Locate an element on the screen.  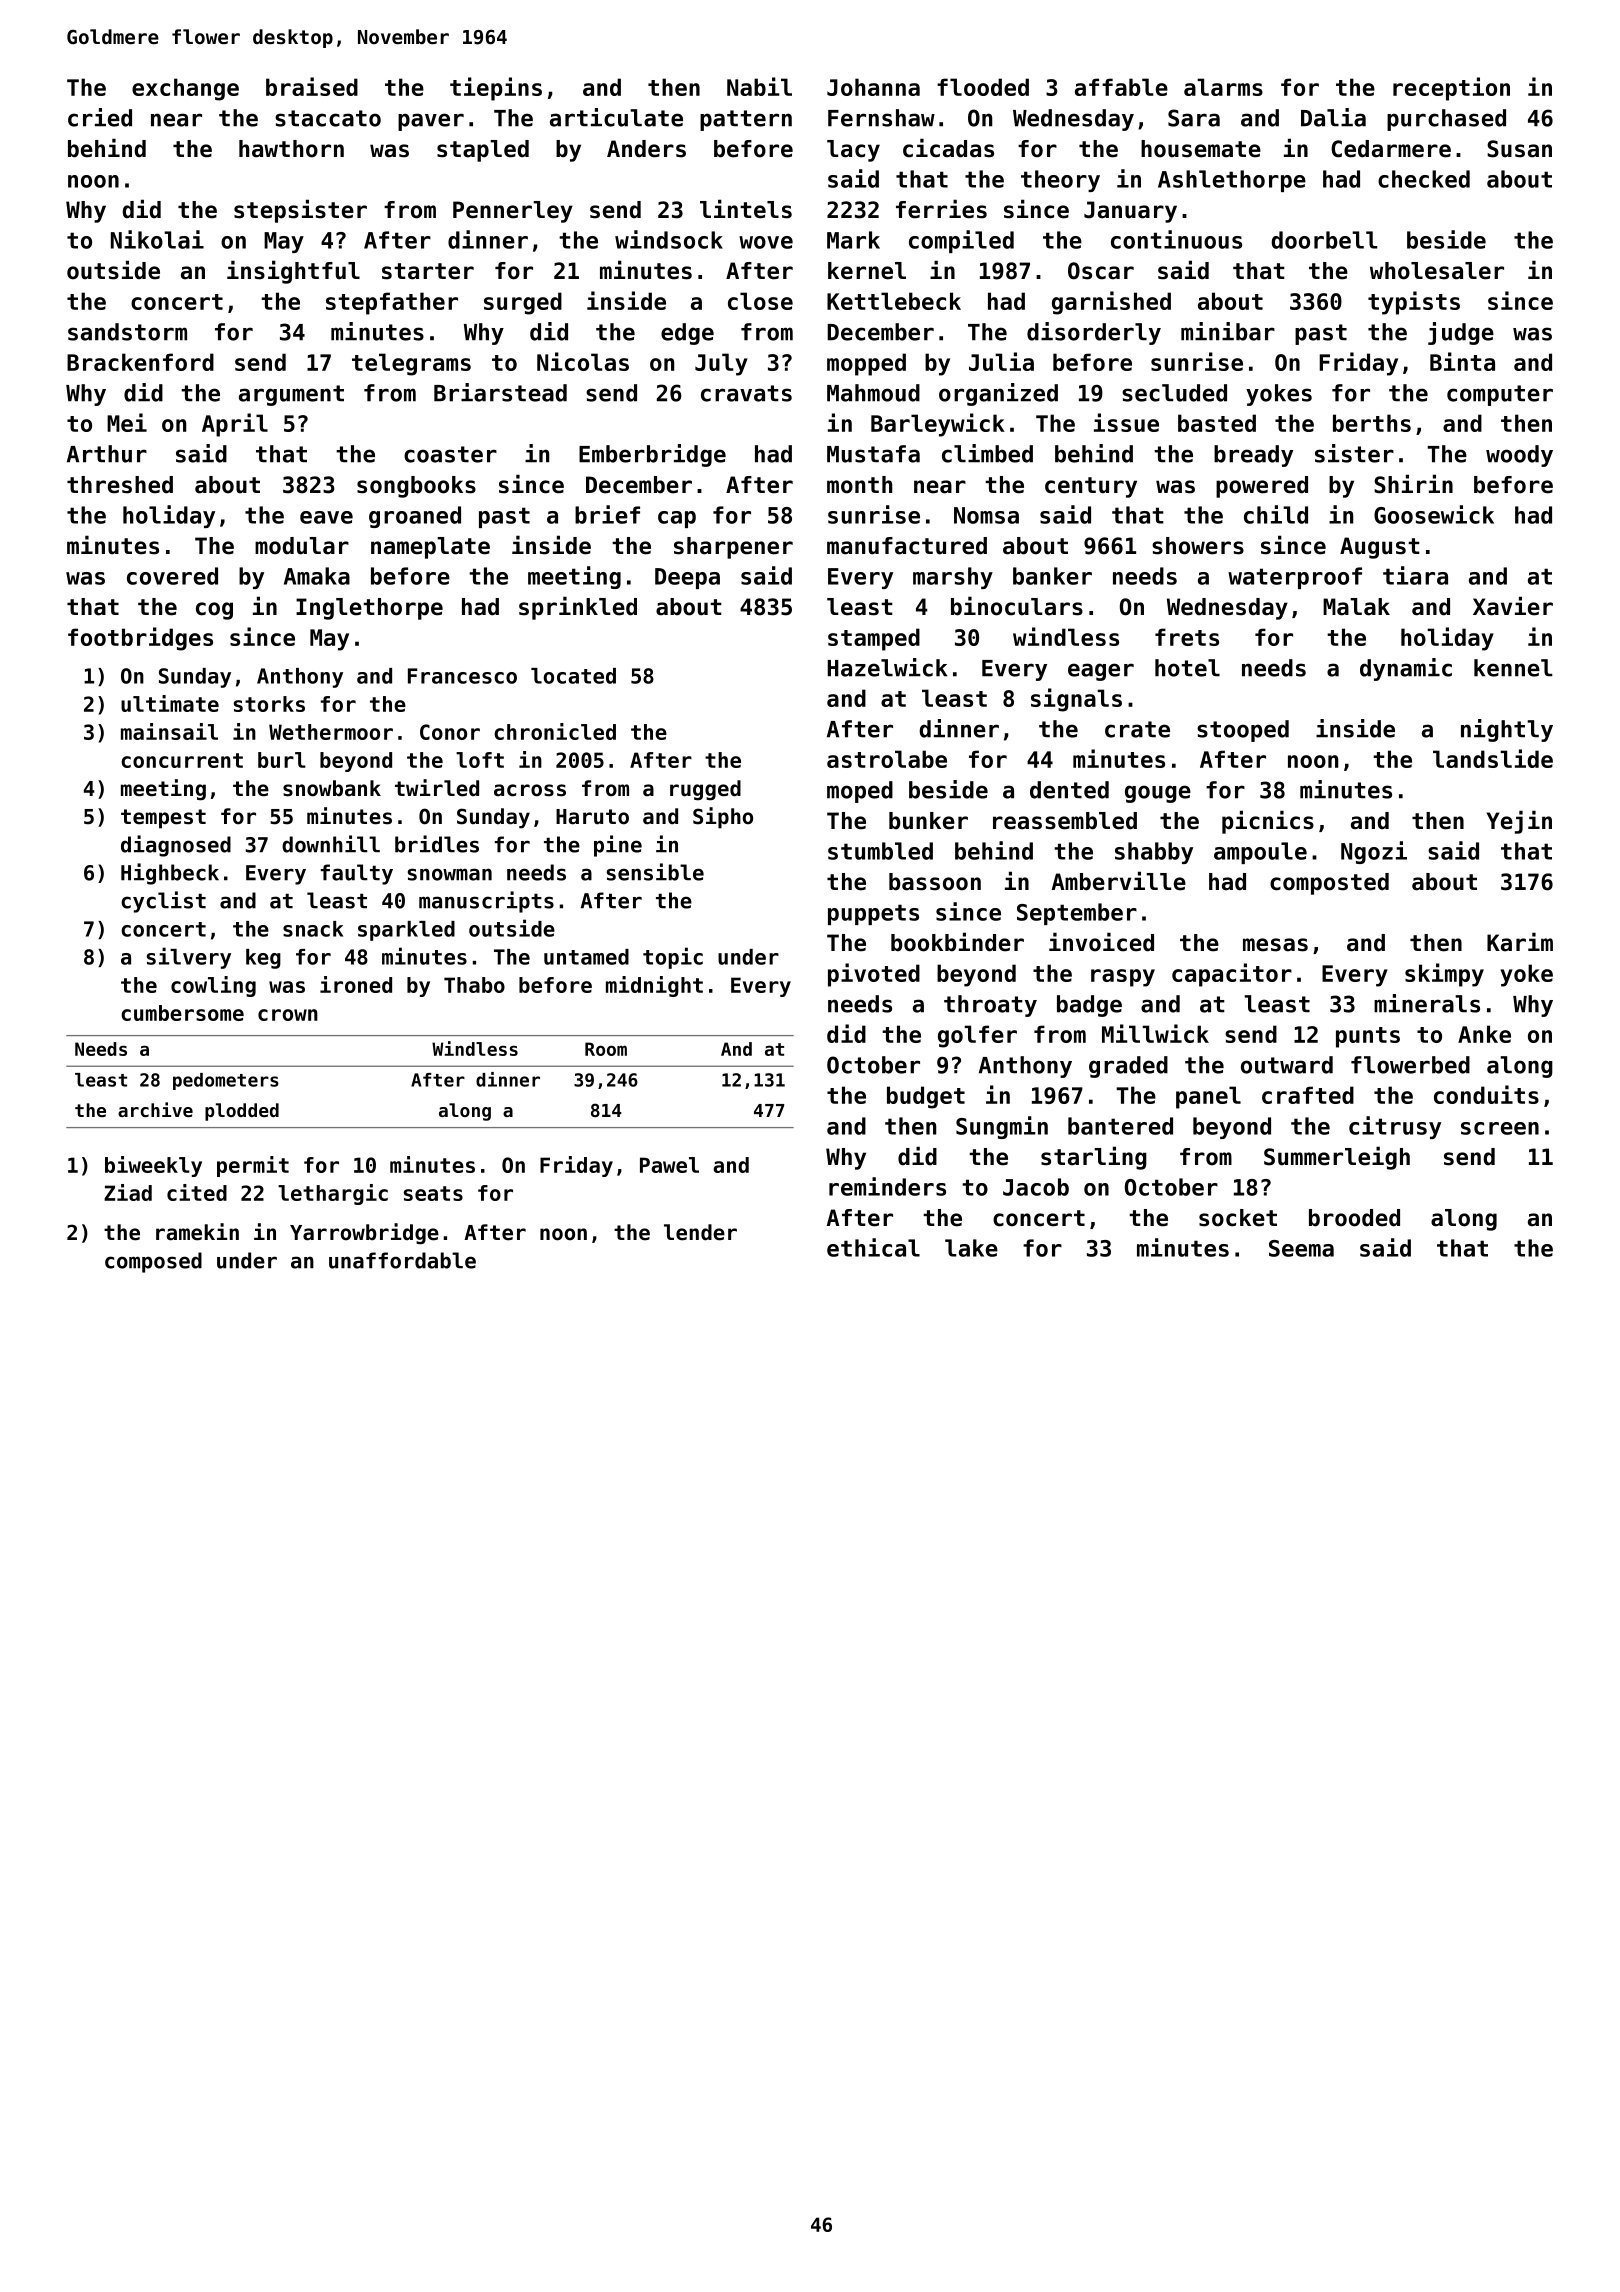
Brackenford is located at coordinates (140, 362).
